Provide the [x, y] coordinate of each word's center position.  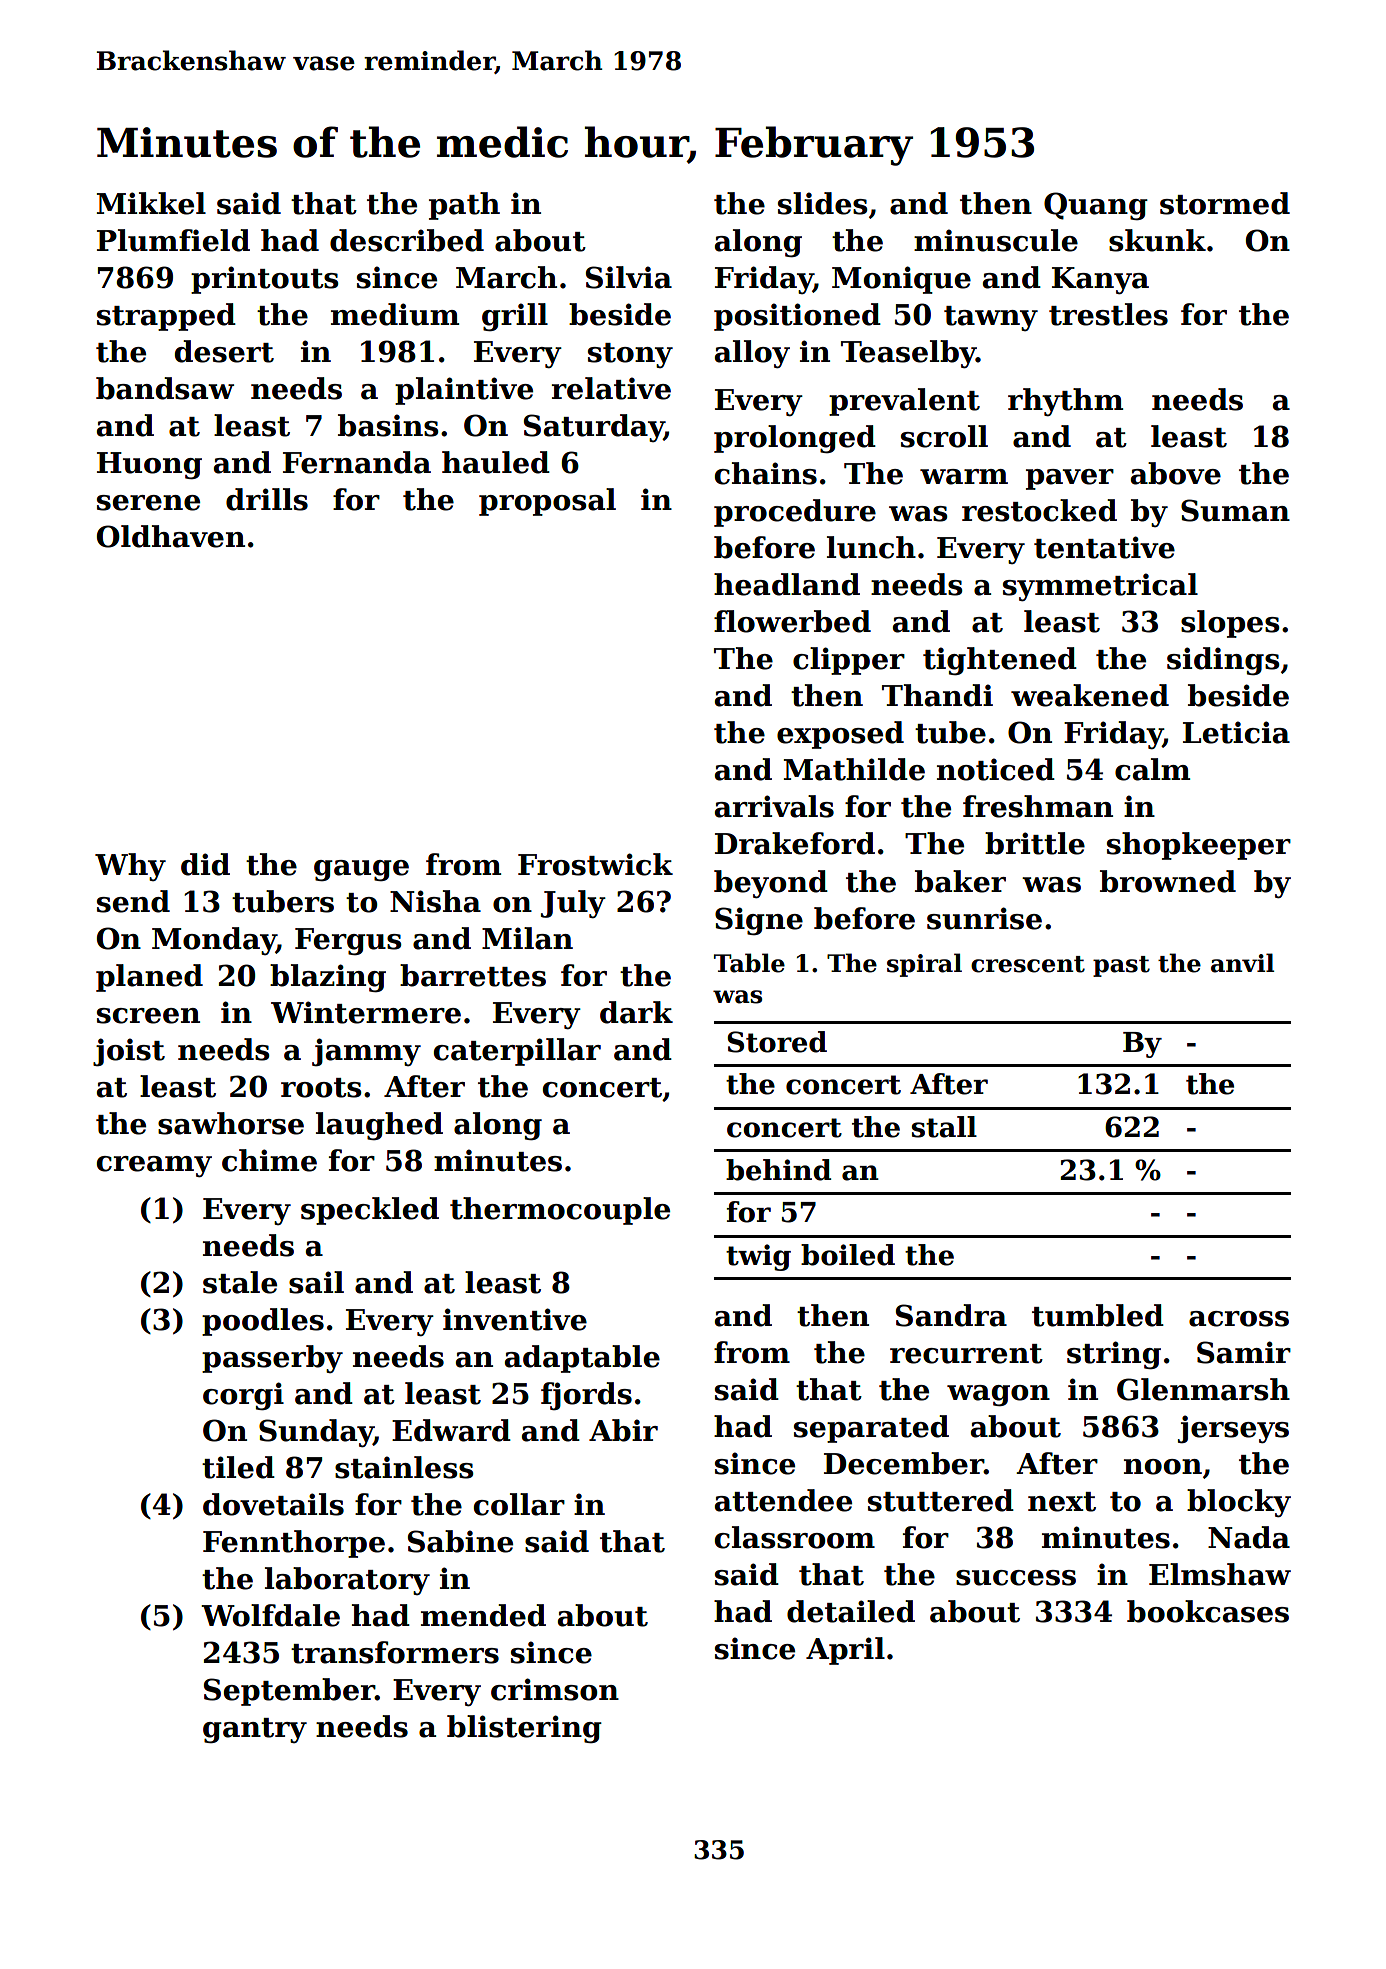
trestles [1108, 314]
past [1121, 966]
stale [240, 1282]
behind [778, 1170]
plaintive [464, 391]
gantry [255, 1730]
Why [130, 867]
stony [630, 355]
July [573, 904]
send [133, 901]
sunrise [984, 918]
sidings [1223, 661]
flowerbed [792, 621]
